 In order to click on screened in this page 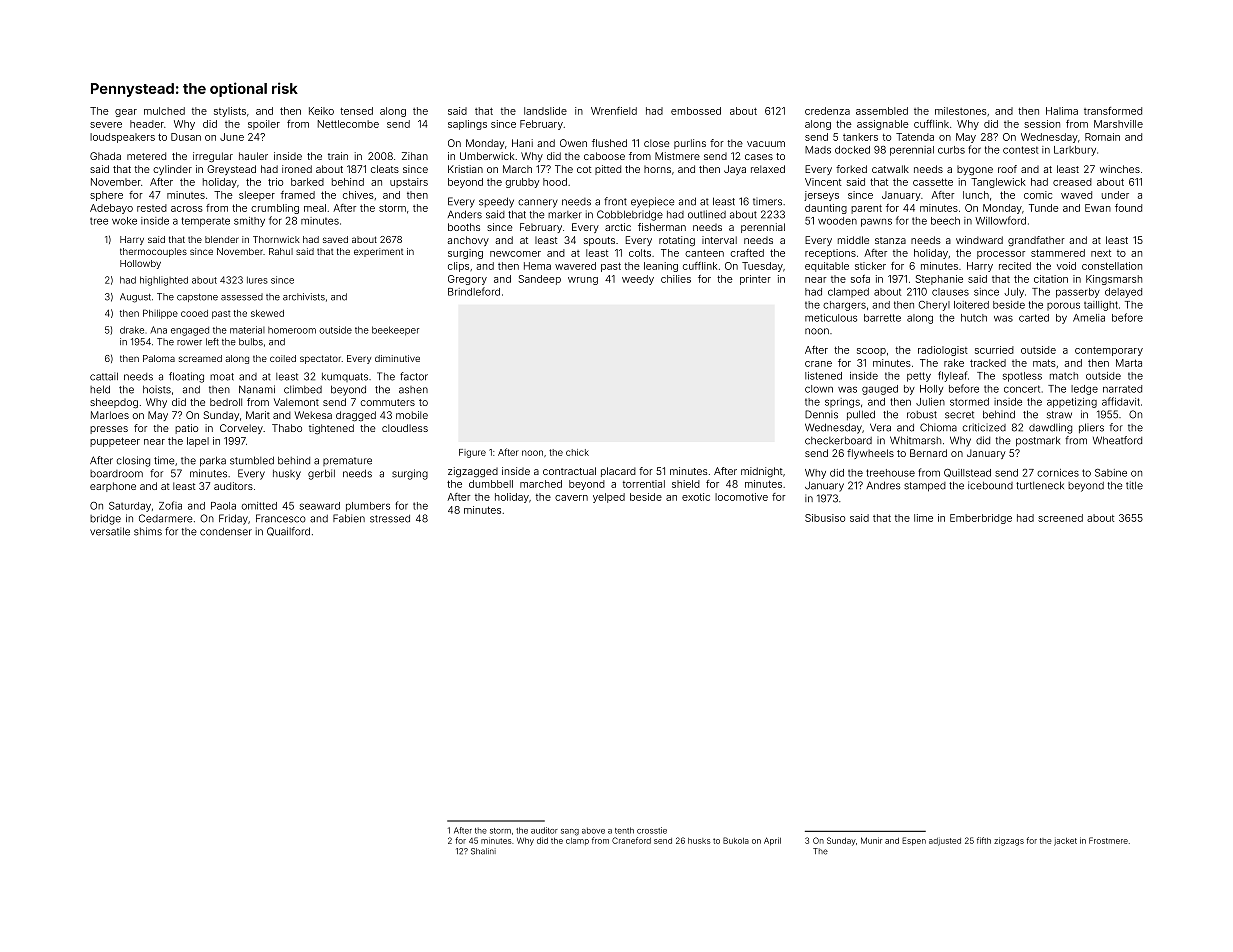, I will do `click(1060, 518)`.
